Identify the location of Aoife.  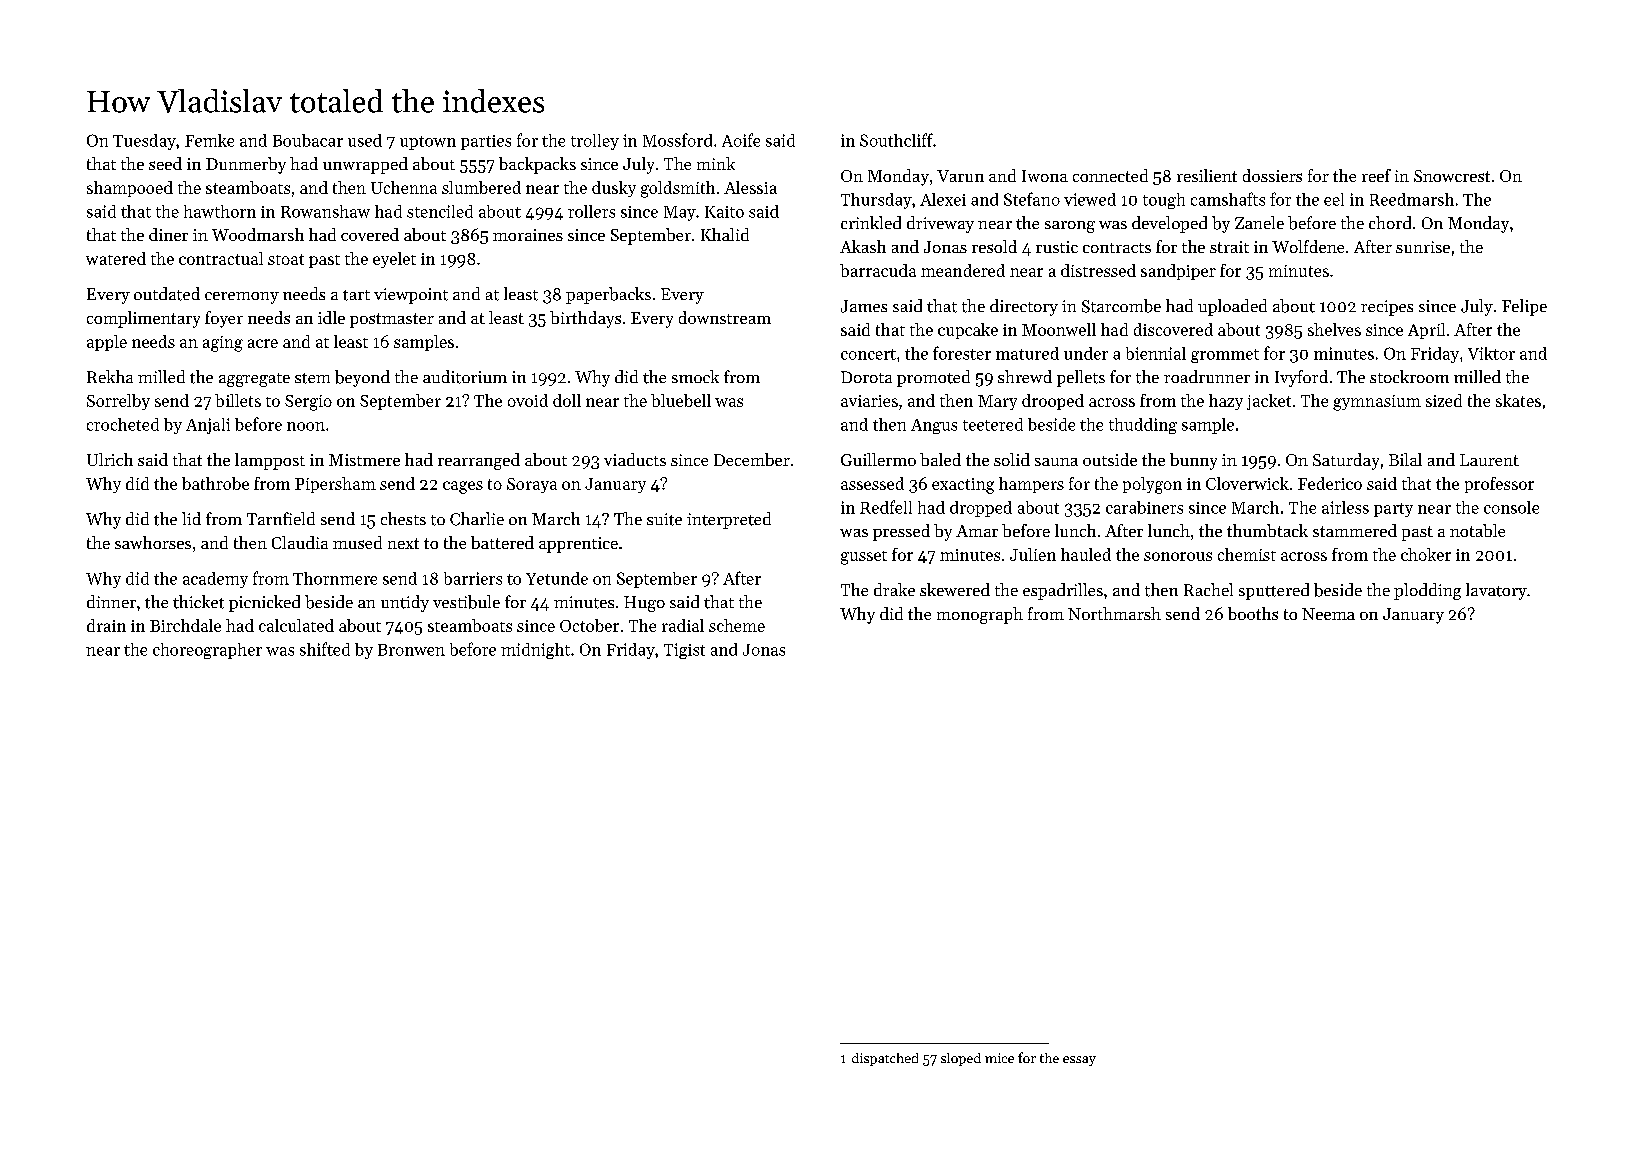
(741, 140).
